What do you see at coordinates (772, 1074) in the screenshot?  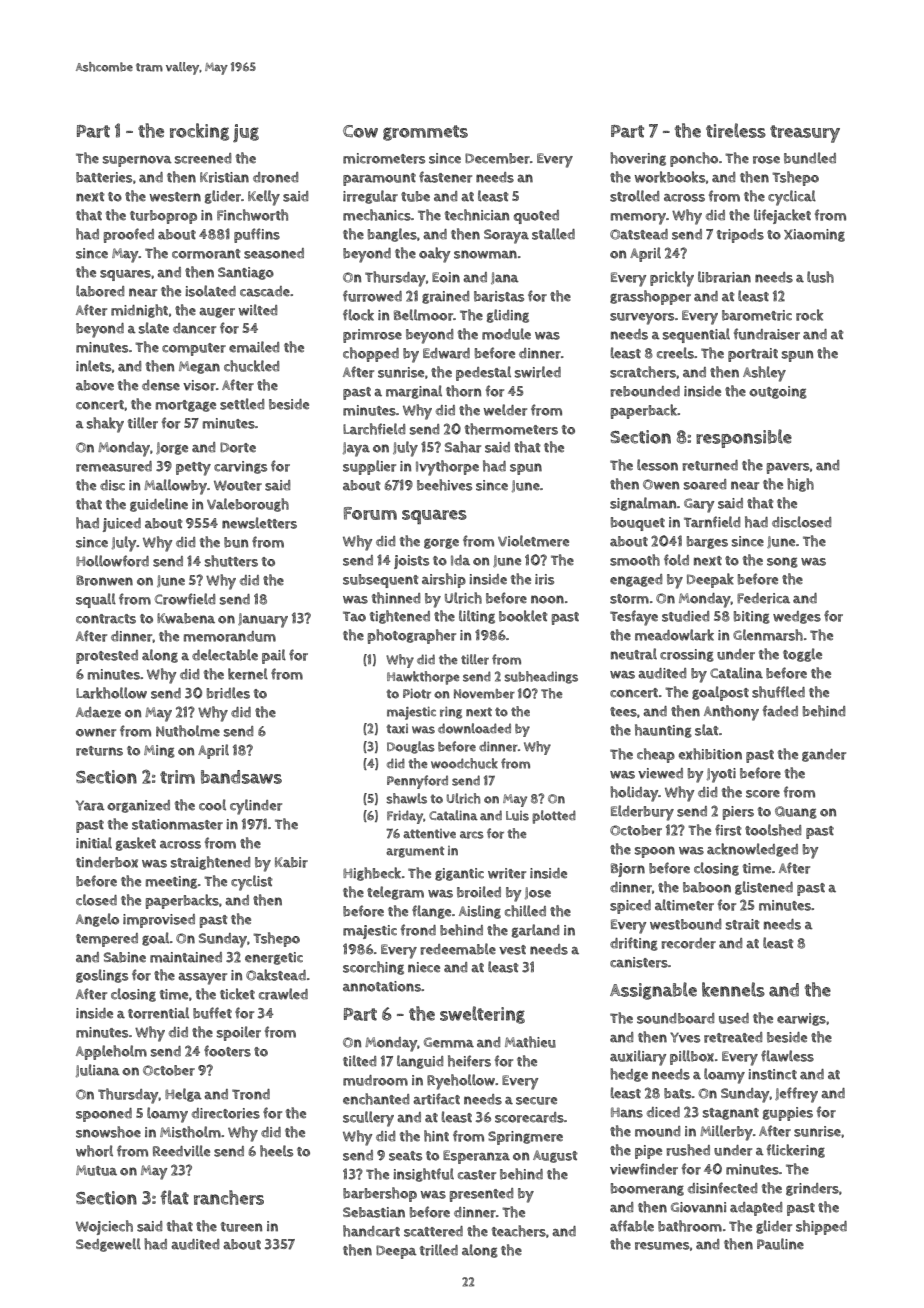 I see `instinct` at bounding box center [772, 1074].
